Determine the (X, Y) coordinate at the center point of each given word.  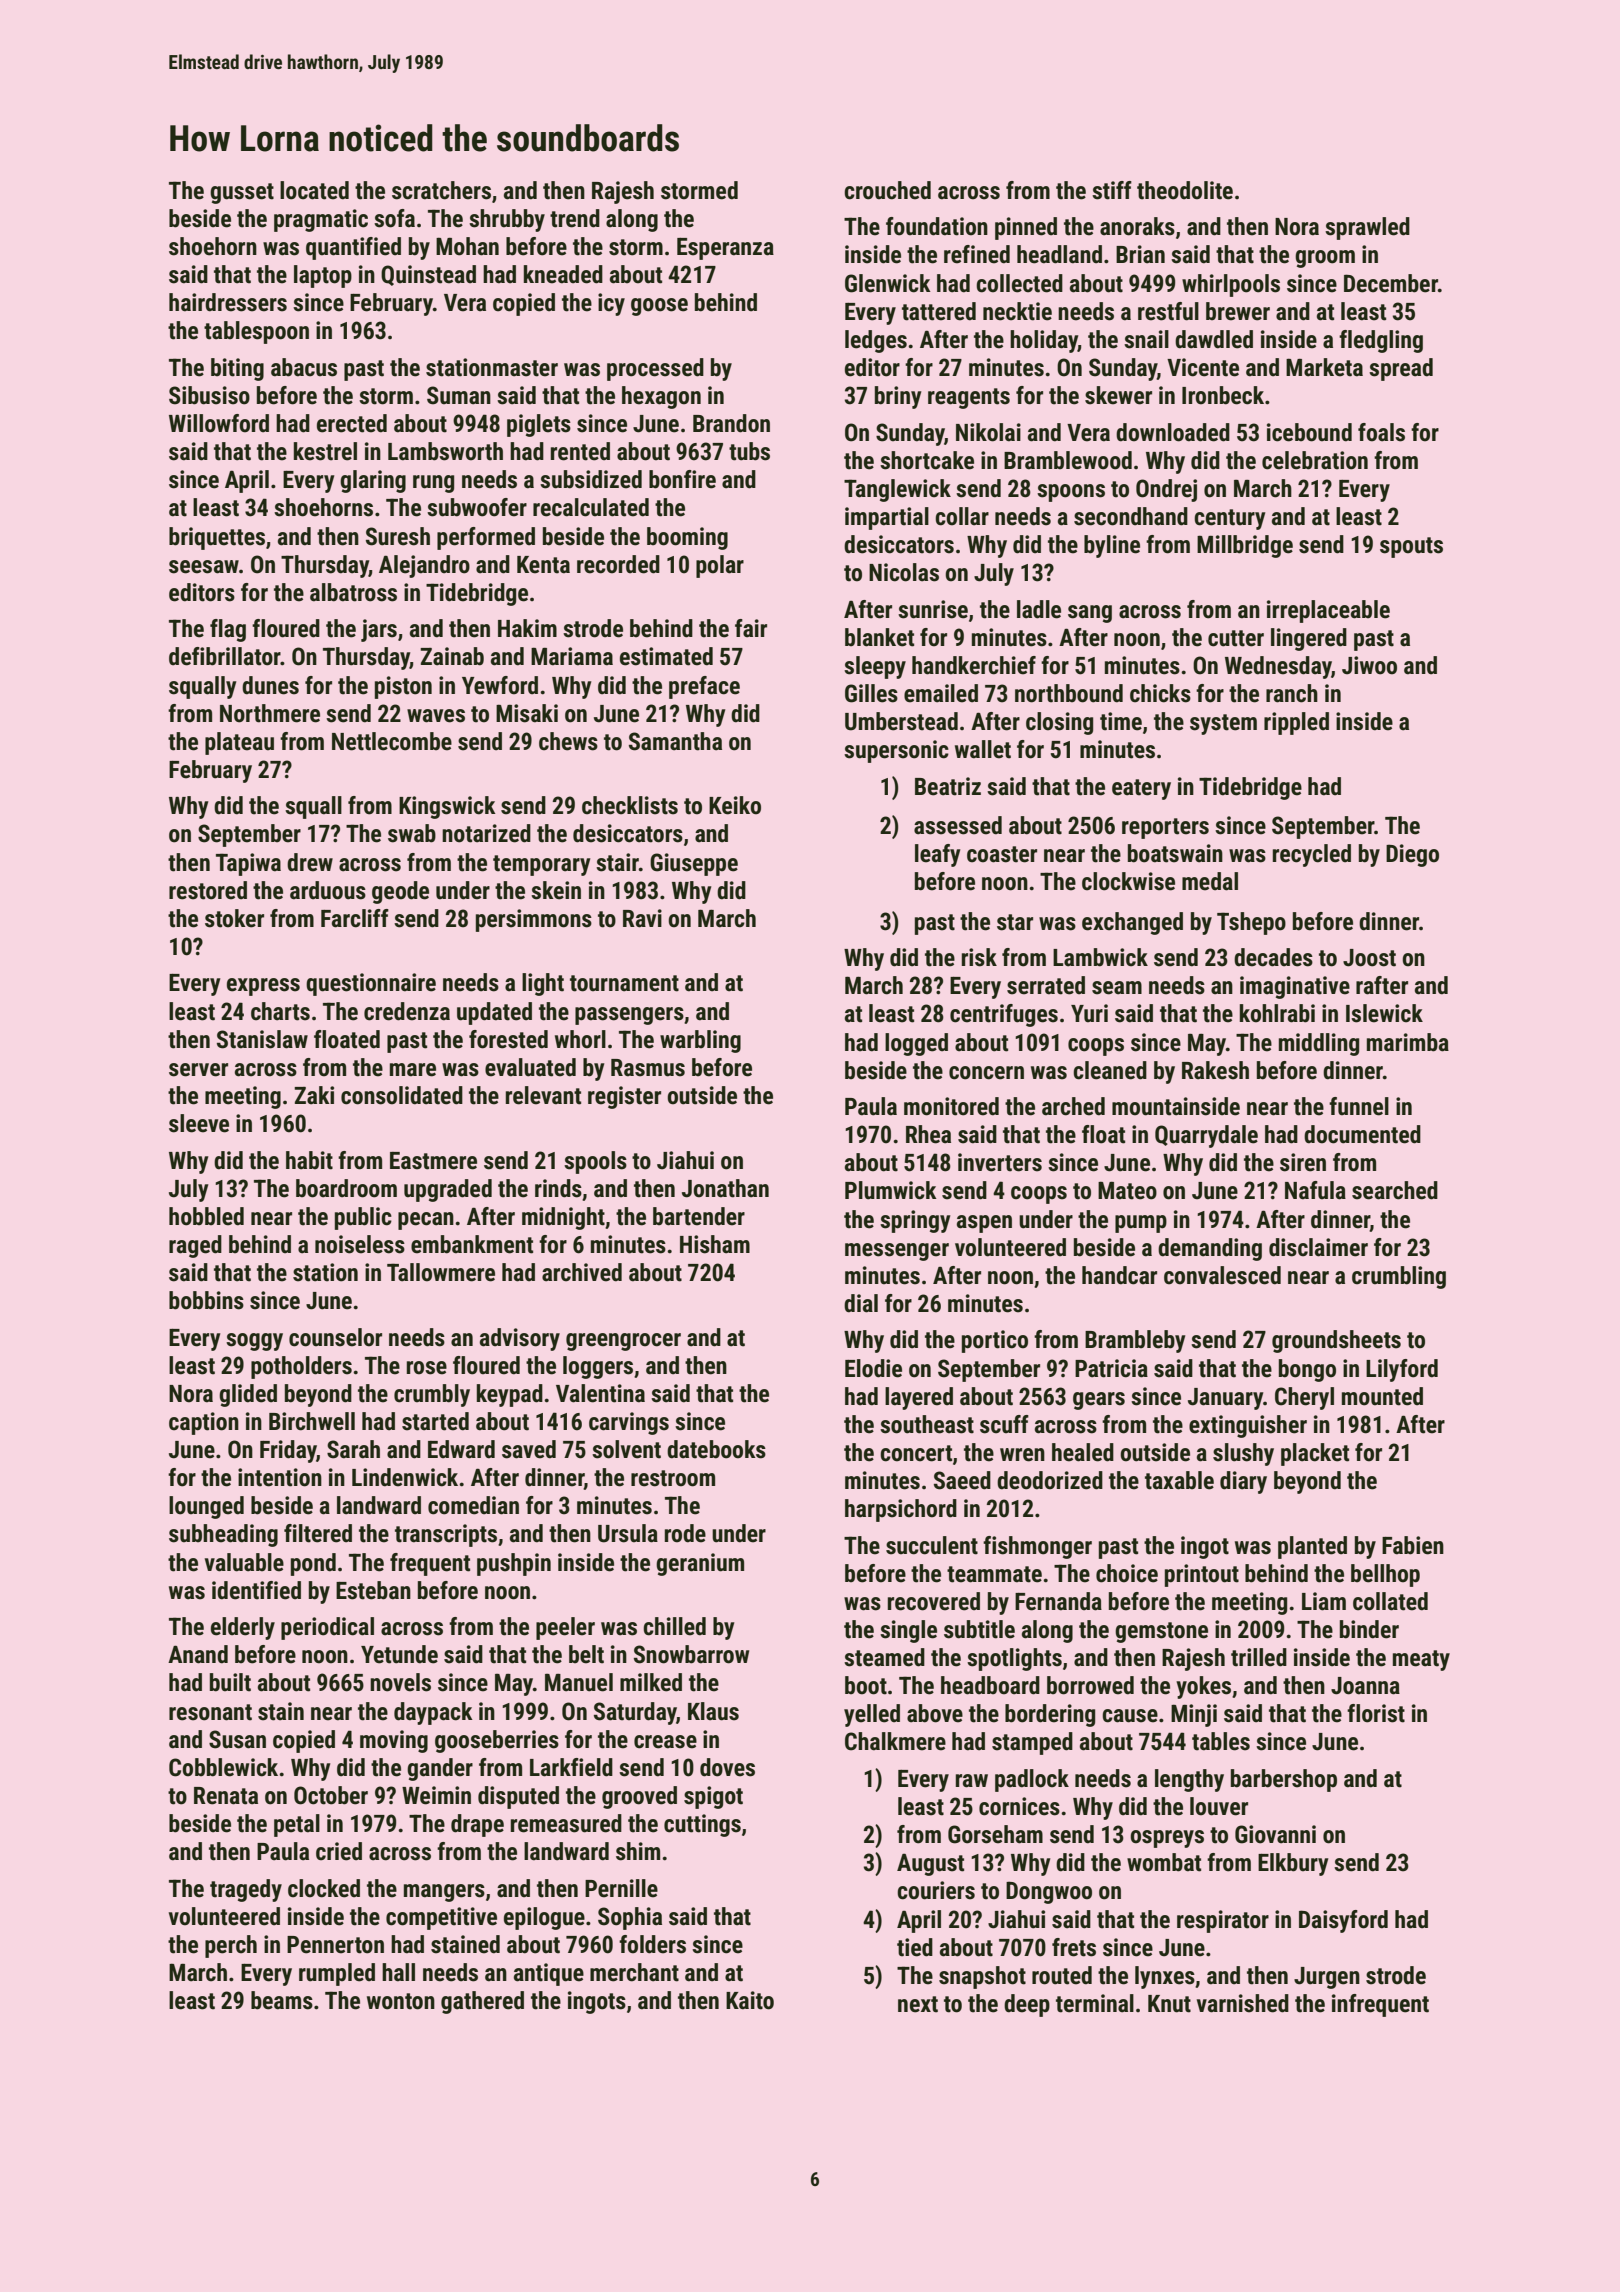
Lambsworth (445, 451)
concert (916, 1453)
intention (280, 1477)
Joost (1369, 958)
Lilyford (1402, 1370)
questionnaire (371, 984)
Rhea (928, 1134)
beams (282, 2000)
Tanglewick (897, 490)
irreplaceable (1328, 611)
